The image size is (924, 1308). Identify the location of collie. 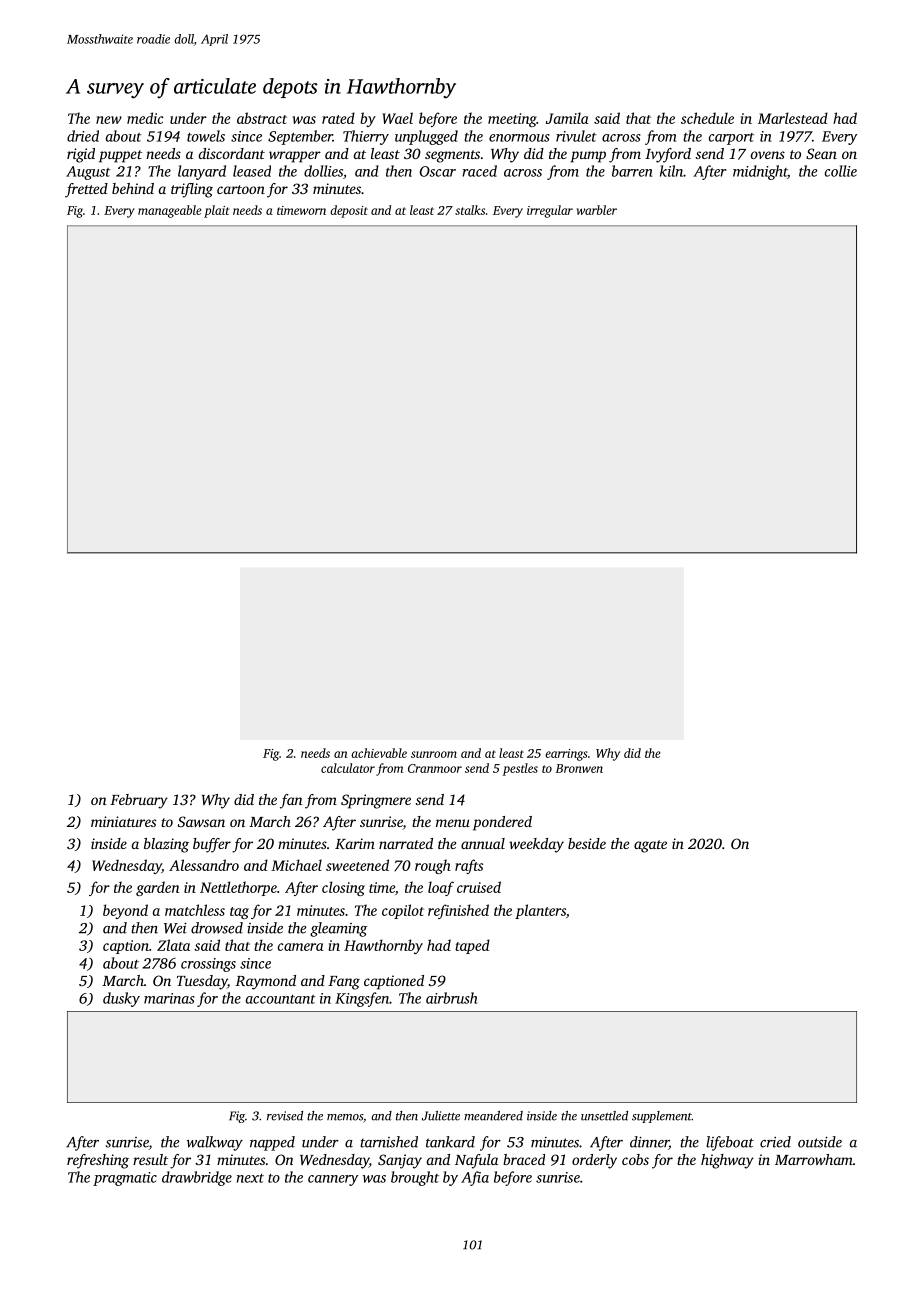
(841, 171).
